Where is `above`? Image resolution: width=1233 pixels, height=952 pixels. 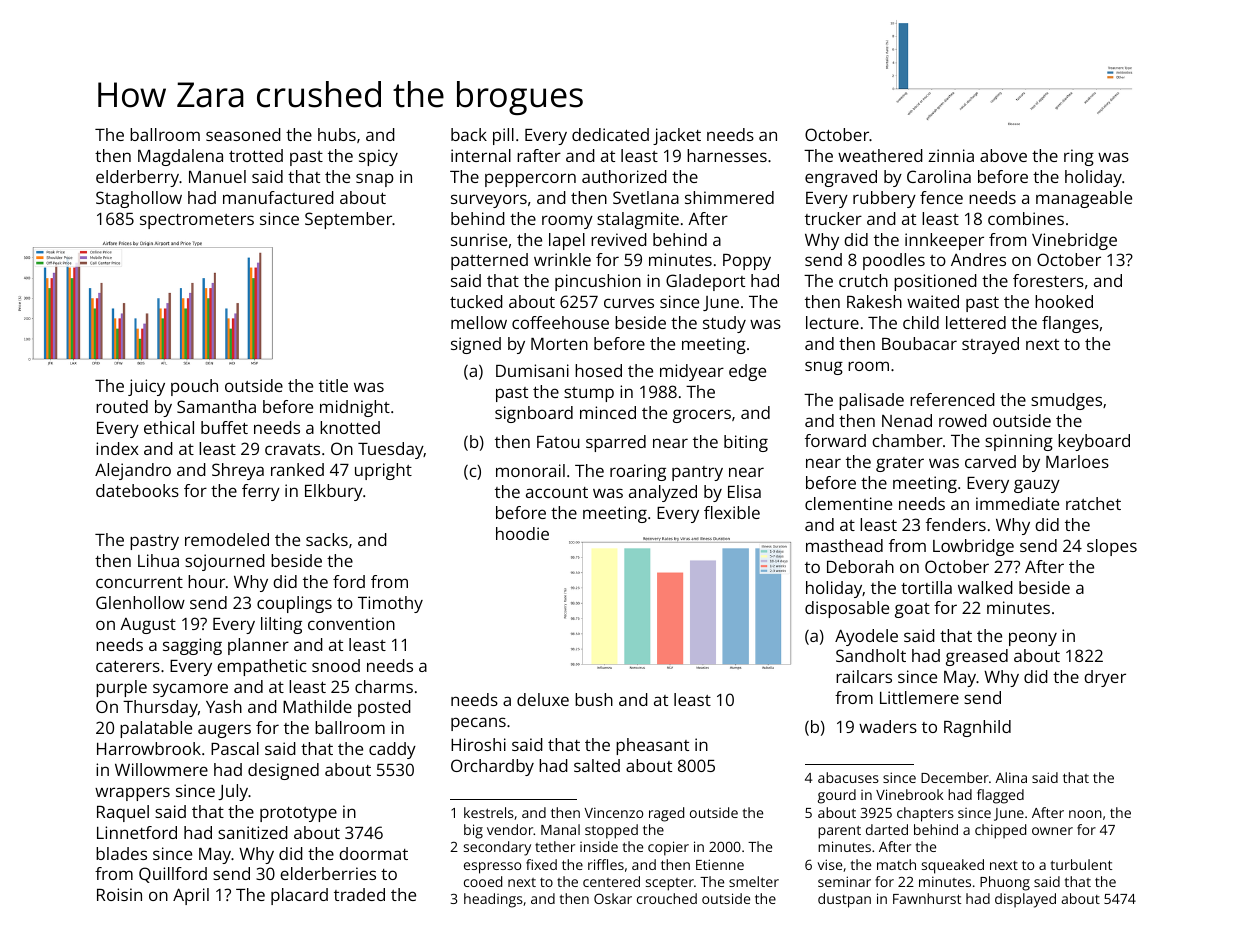 above is located at coordinates (1003, 155).
